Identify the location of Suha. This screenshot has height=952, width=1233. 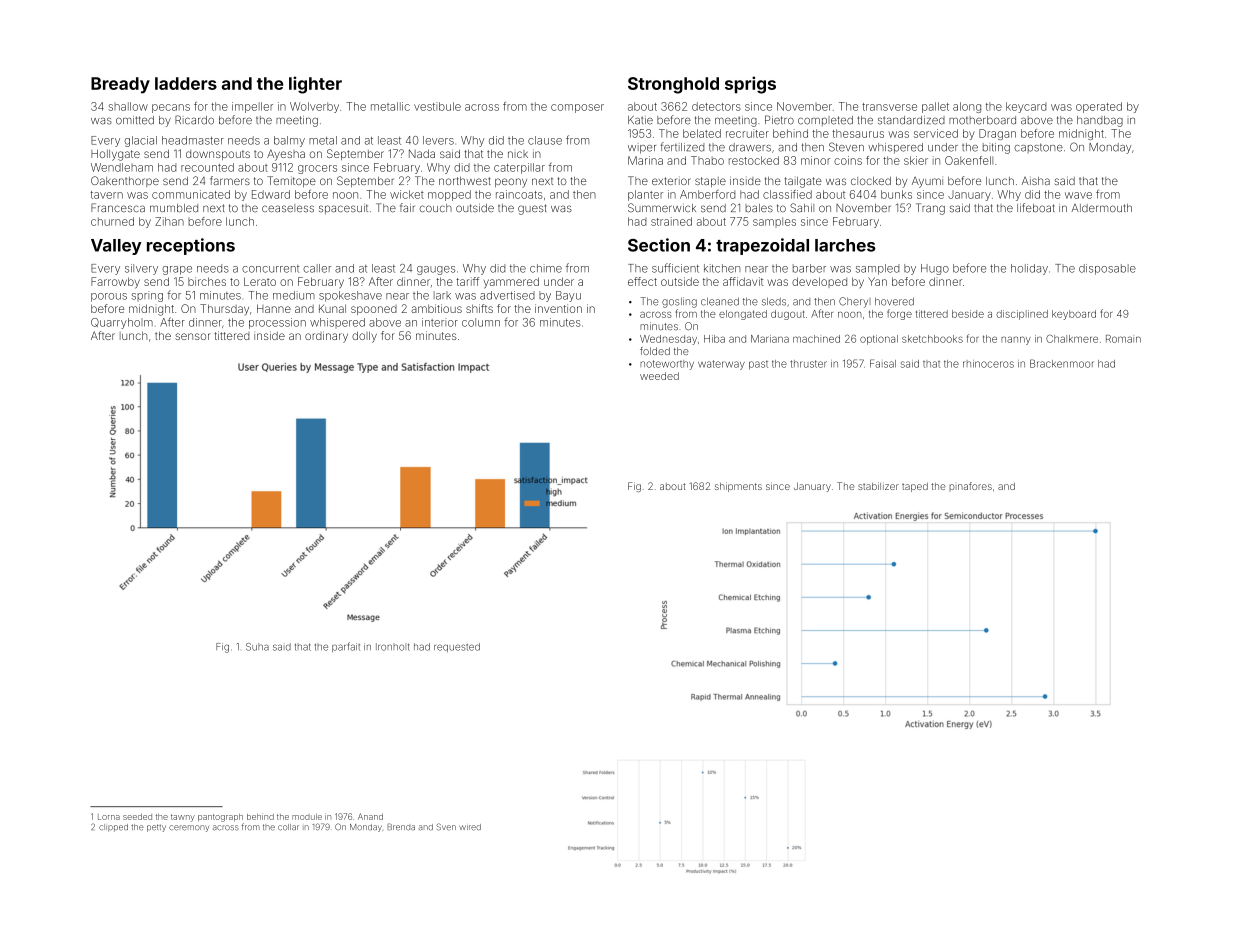
(257, 647).
